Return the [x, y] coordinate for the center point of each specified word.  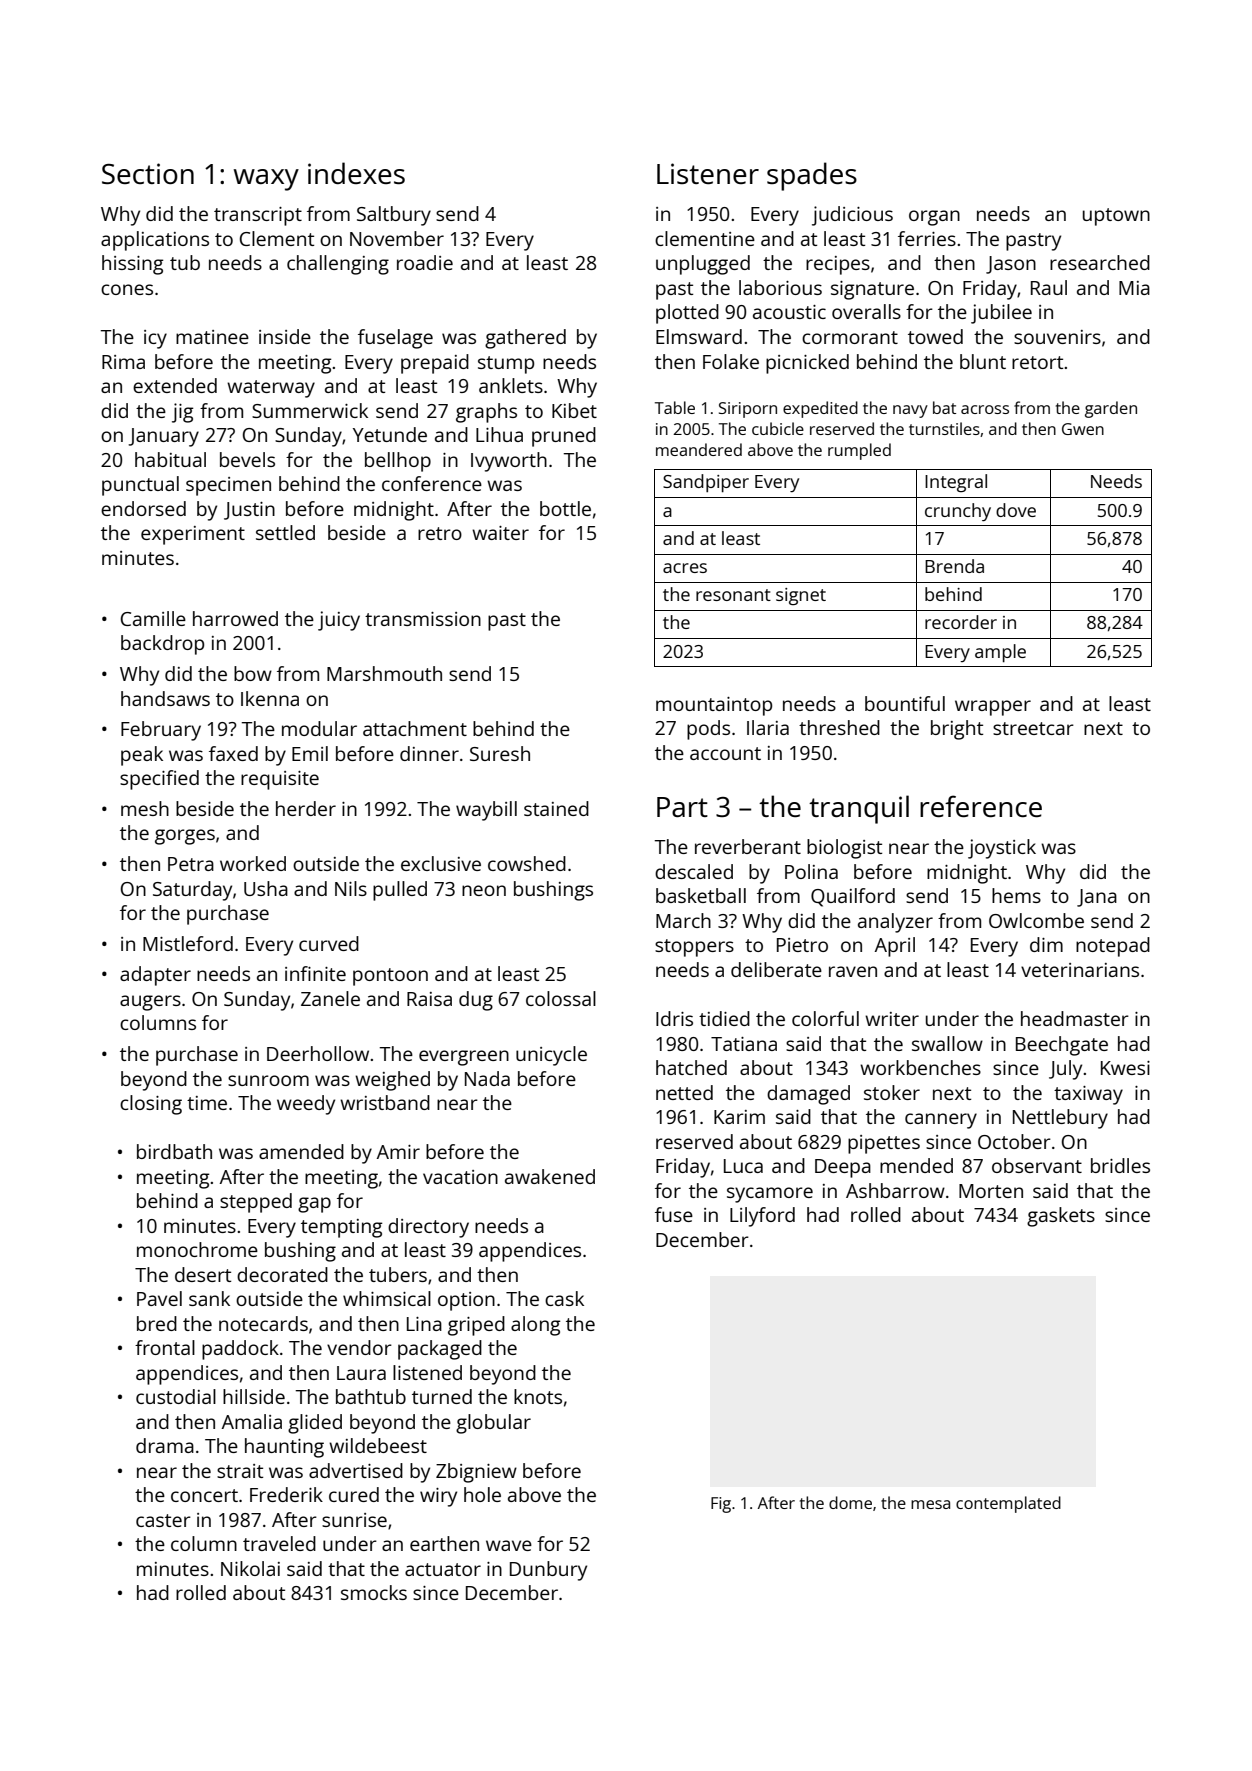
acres [685, 568]
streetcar [1033, 728]
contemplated [1008, 1504]
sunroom [268, 1080]
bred [157, 1323]
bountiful [905, 703]
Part [682, 807]
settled [285, 532]
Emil [310, 753]
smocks [374, 1592]
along [536, 1326]
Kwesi [1125, 1068]
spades [812, 176]
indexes [356, 173]
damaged [808, 1095]
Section [148, 173]
